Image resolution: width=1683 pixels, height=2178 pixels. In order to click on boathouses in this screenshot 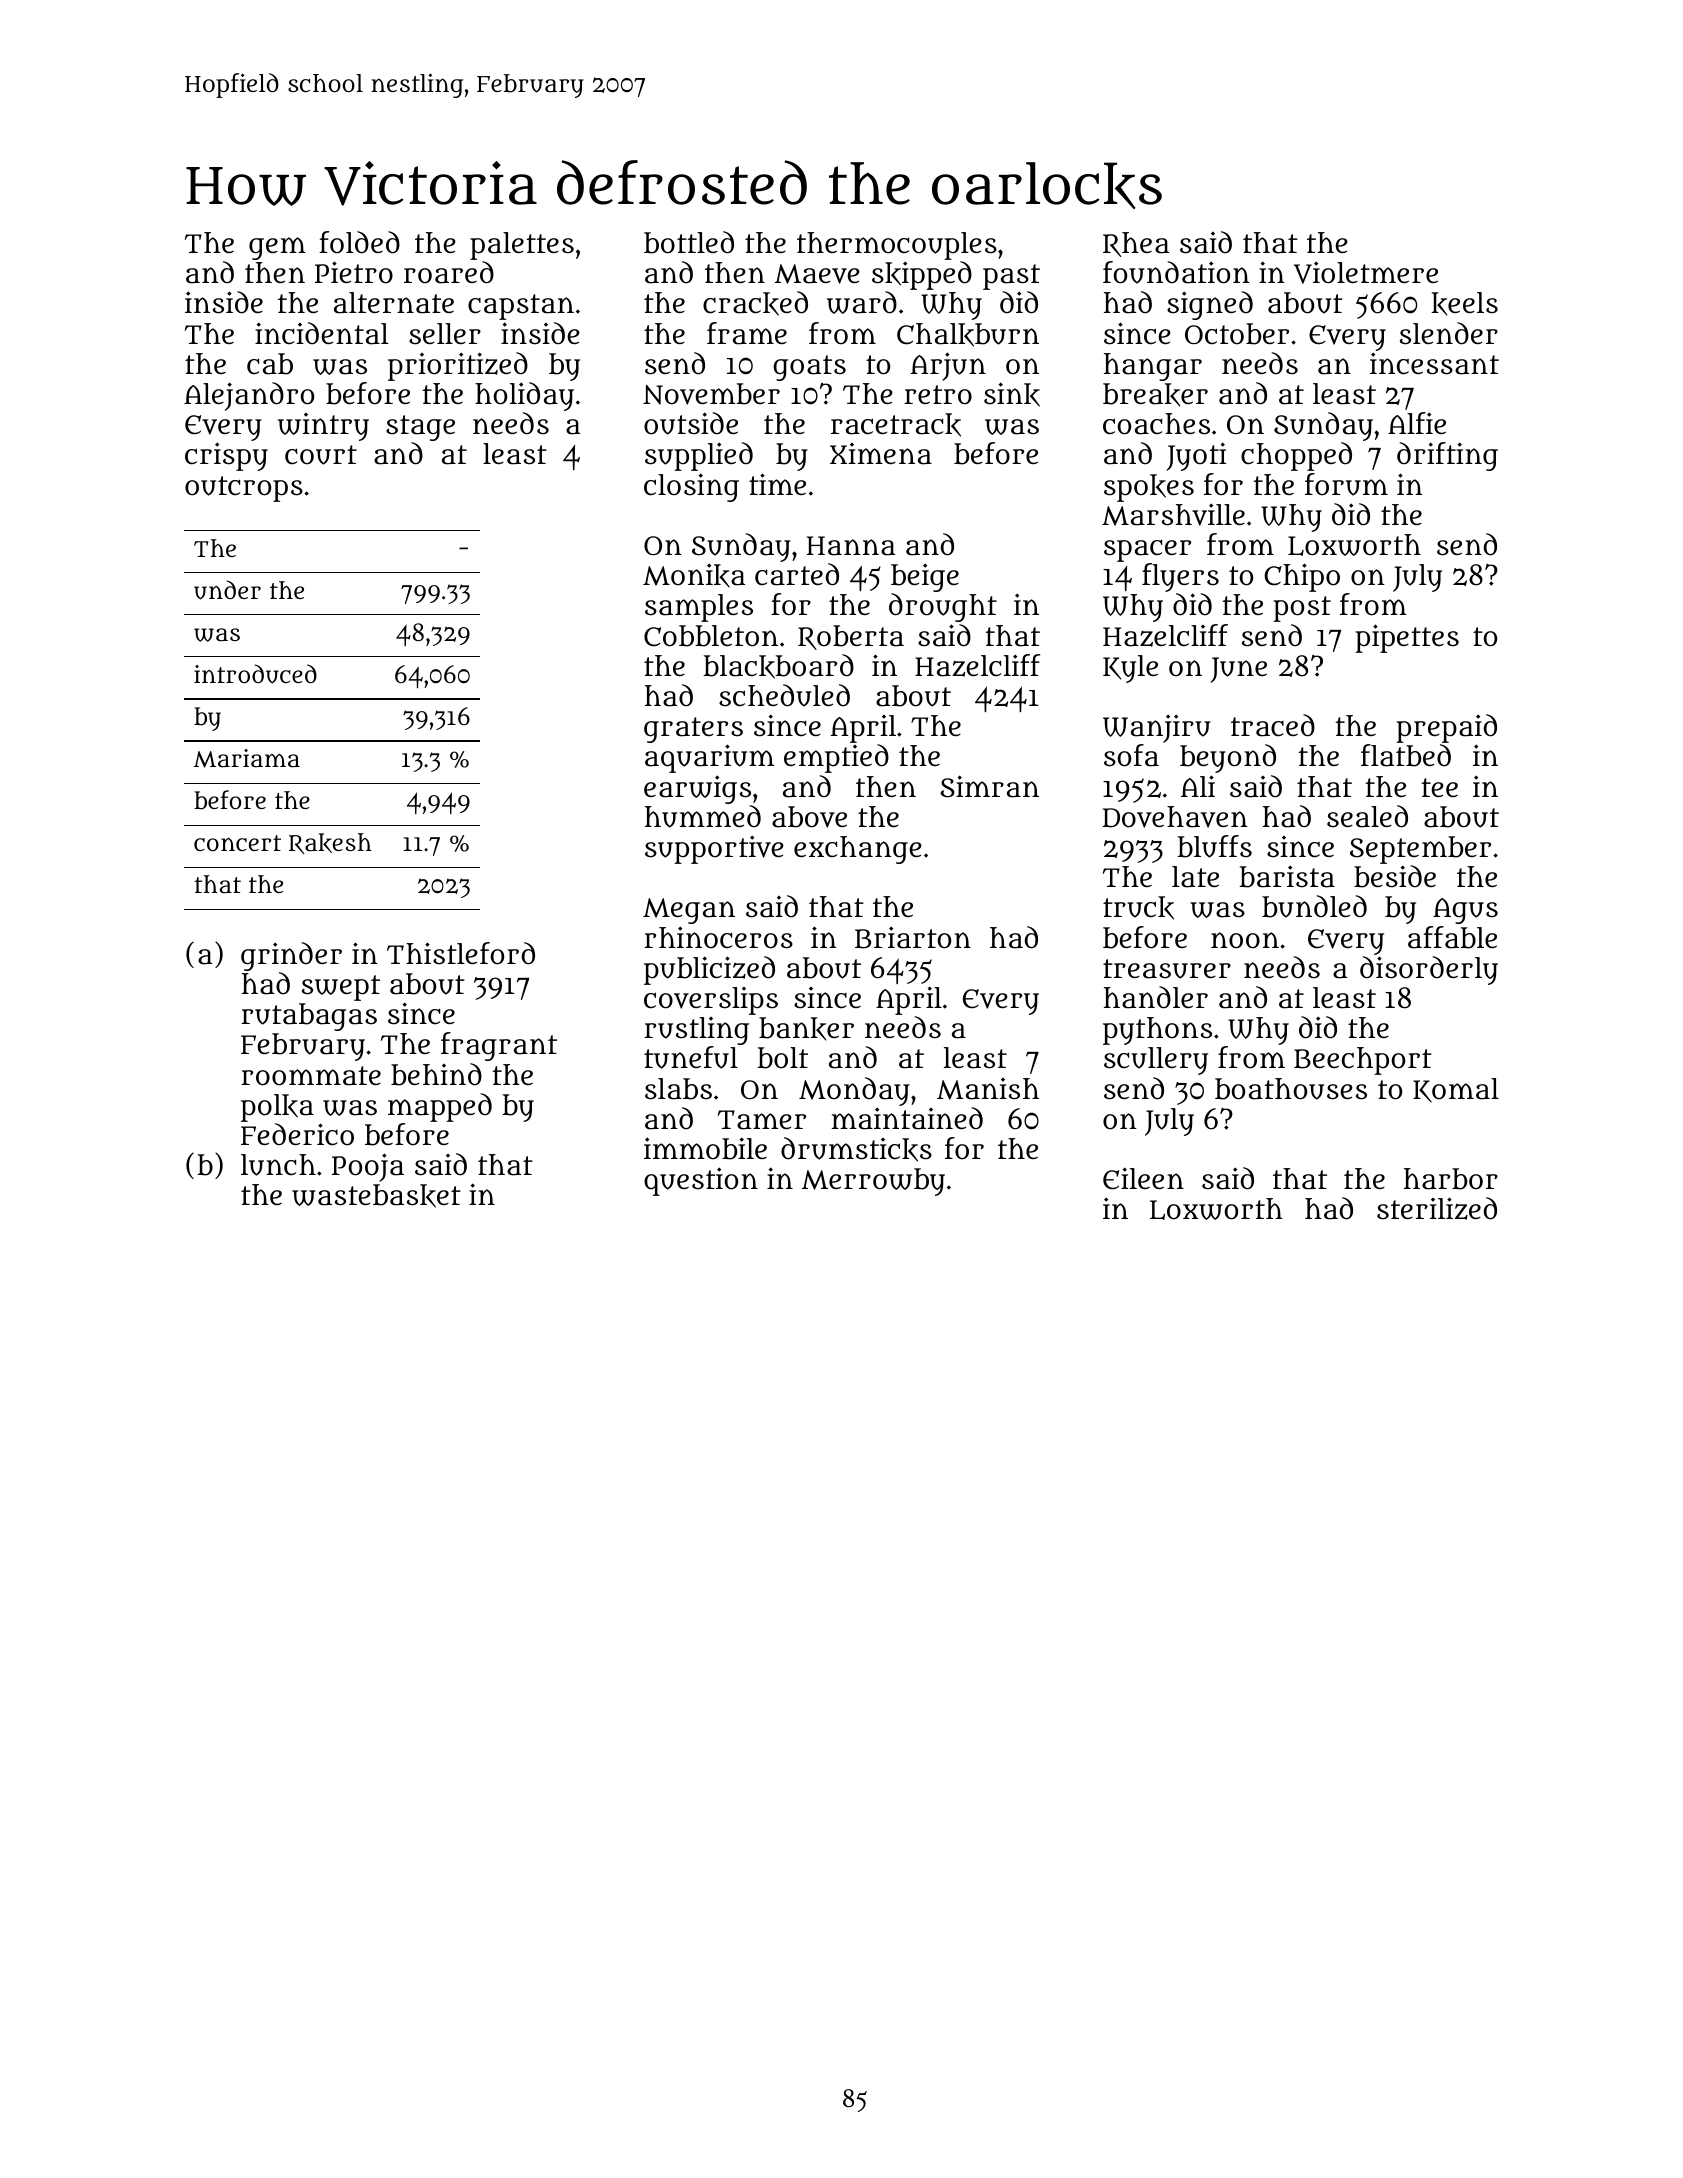, I will do `click(1291, 1089)`.
